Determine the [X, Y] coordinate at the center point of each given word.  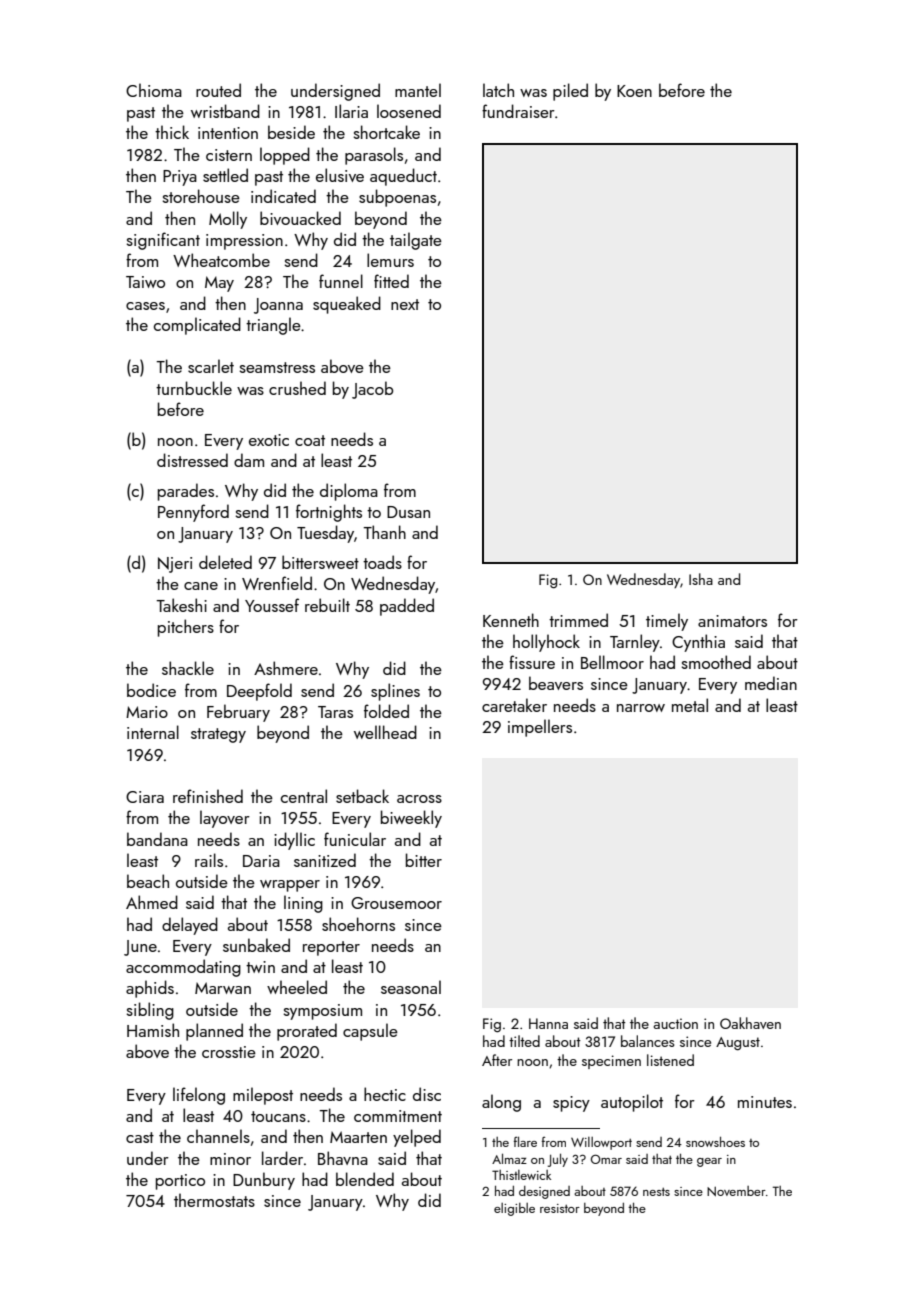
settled [225, 175]
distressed [192, 460]
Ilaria [351, 111]
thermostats [214, 1200]
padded [407, 607]
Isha [701, 579]
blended [365, 1179]
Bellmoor [612, 662]
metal [690, 705]
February [238, 713]
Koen [634, 91]
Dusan [408, 512]
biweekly [411, 819]
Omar [606, 1159]
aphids [150, 989]
